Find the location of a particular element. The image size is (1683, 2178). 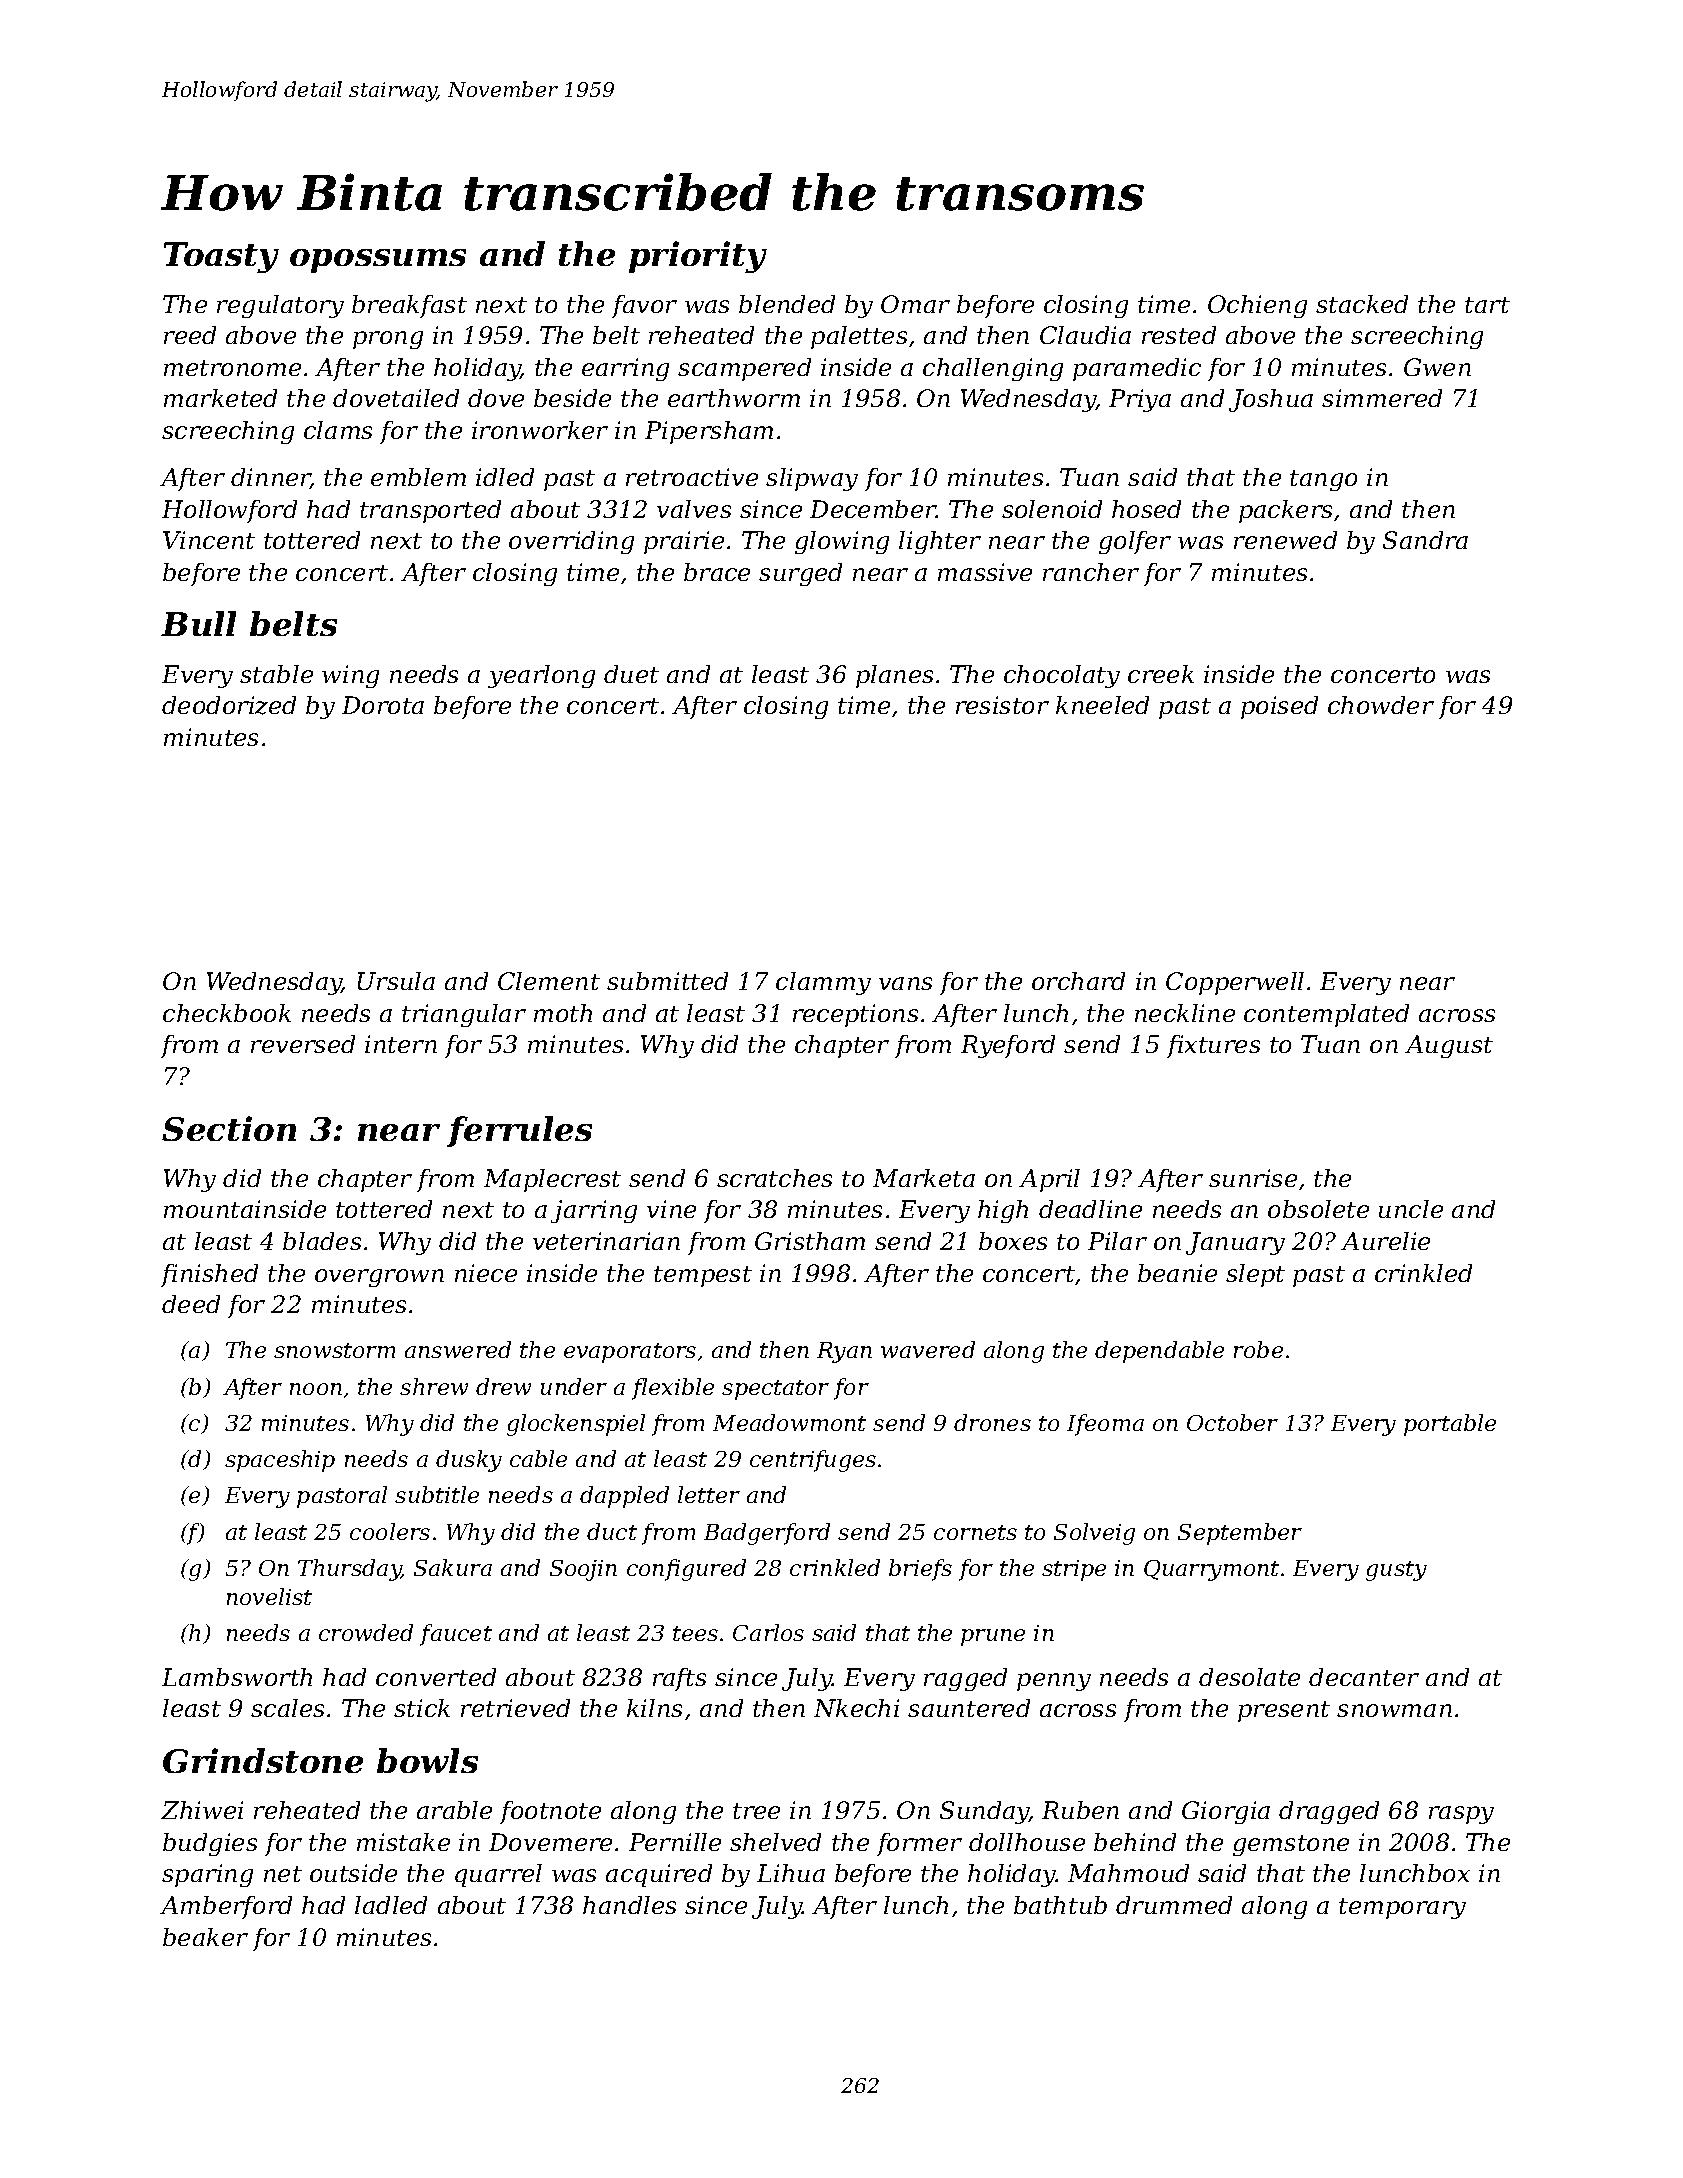

Omar is located at coordinates (915, 304).
